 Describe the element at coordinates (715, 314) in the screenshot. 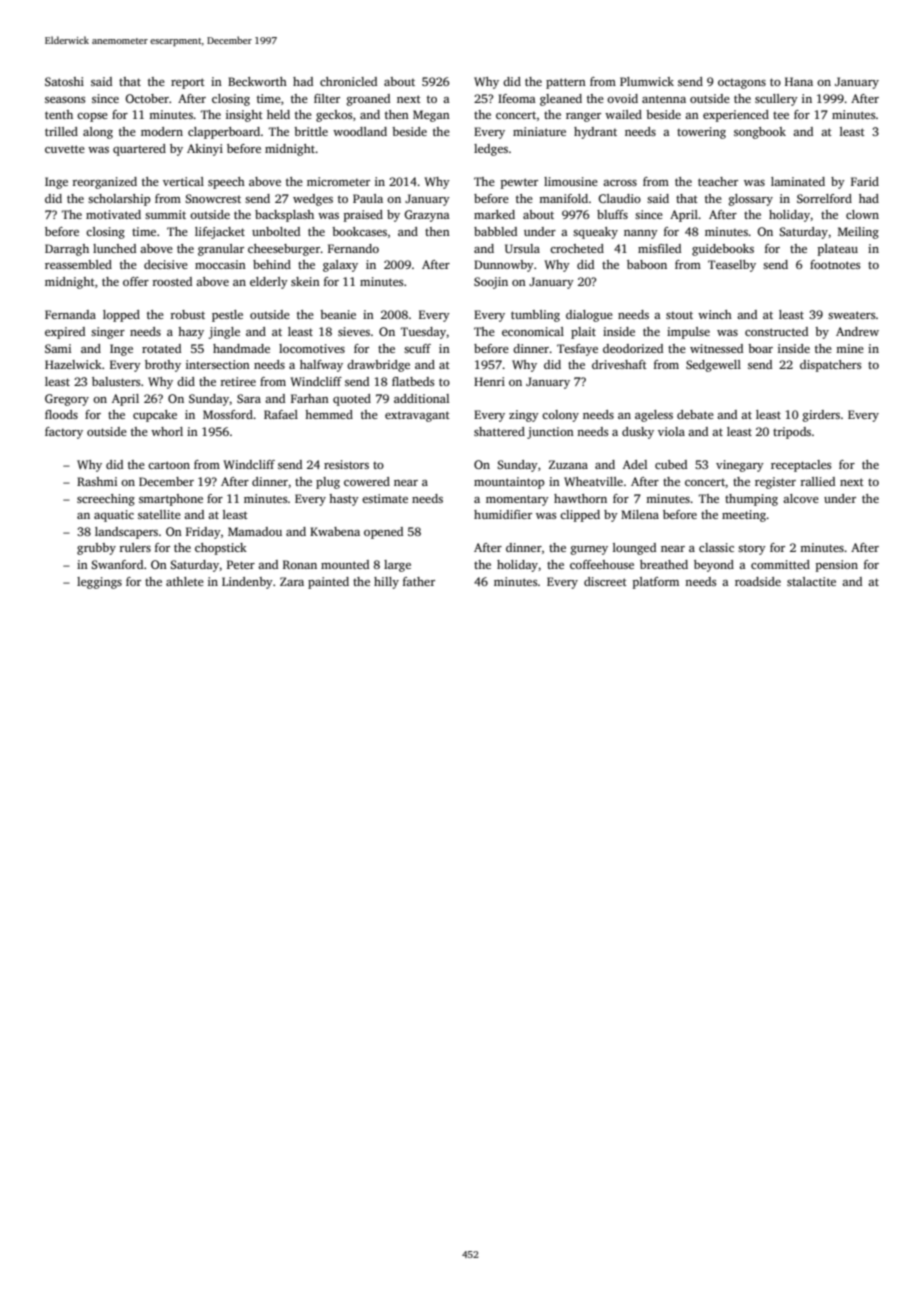

I see `winch` at that location.
